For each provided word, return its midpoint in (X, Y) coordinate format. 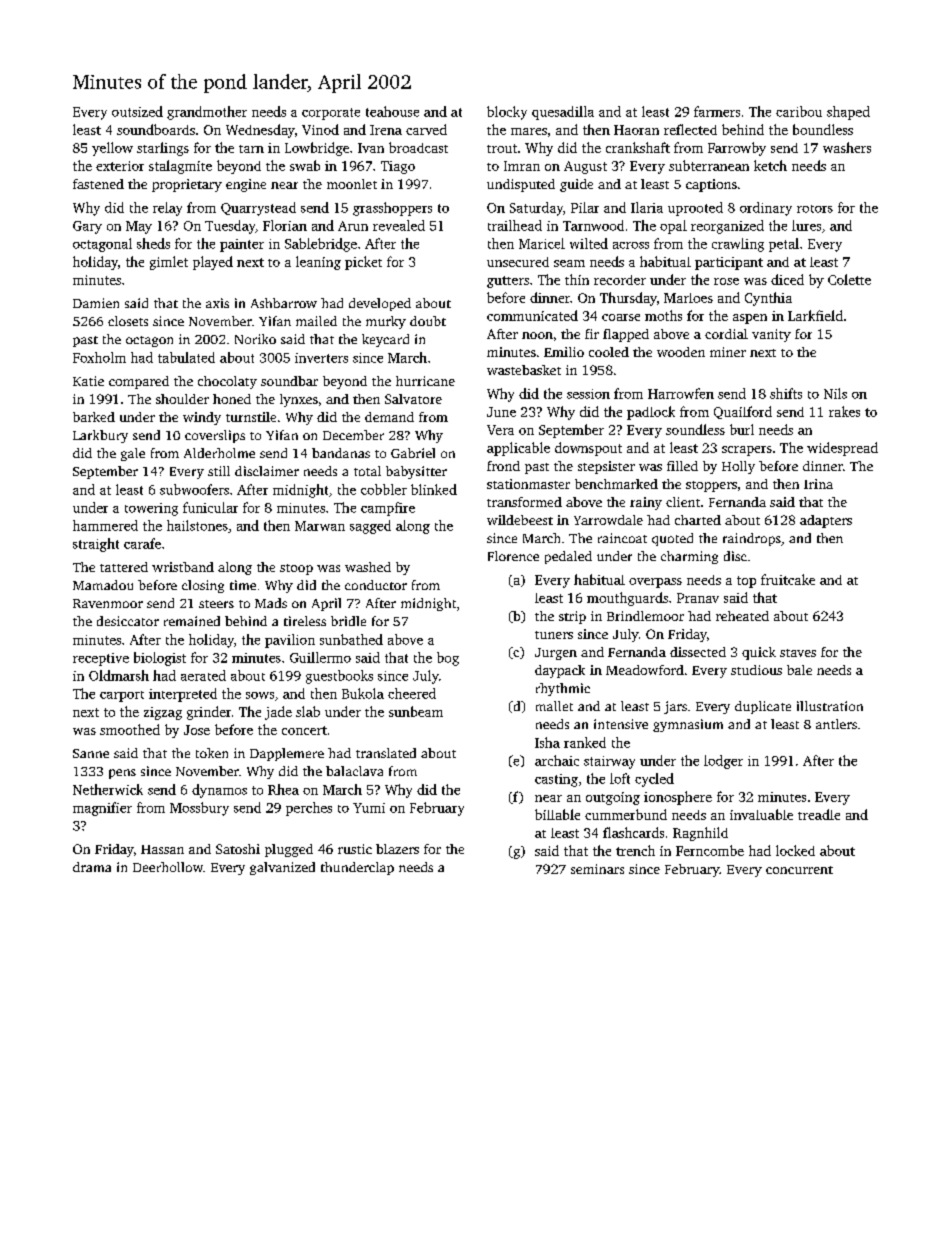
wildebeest (520, 520)
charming (689, 557)
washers (847, 147)
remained (192, 621)
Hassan (162, 849)
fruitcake (788, 579)
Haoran (636, 130)
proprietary (187, 185)
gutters (508, 282)
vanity (771, 335)
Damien (96, 303)
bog (448, 659)
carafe (142, 543)
